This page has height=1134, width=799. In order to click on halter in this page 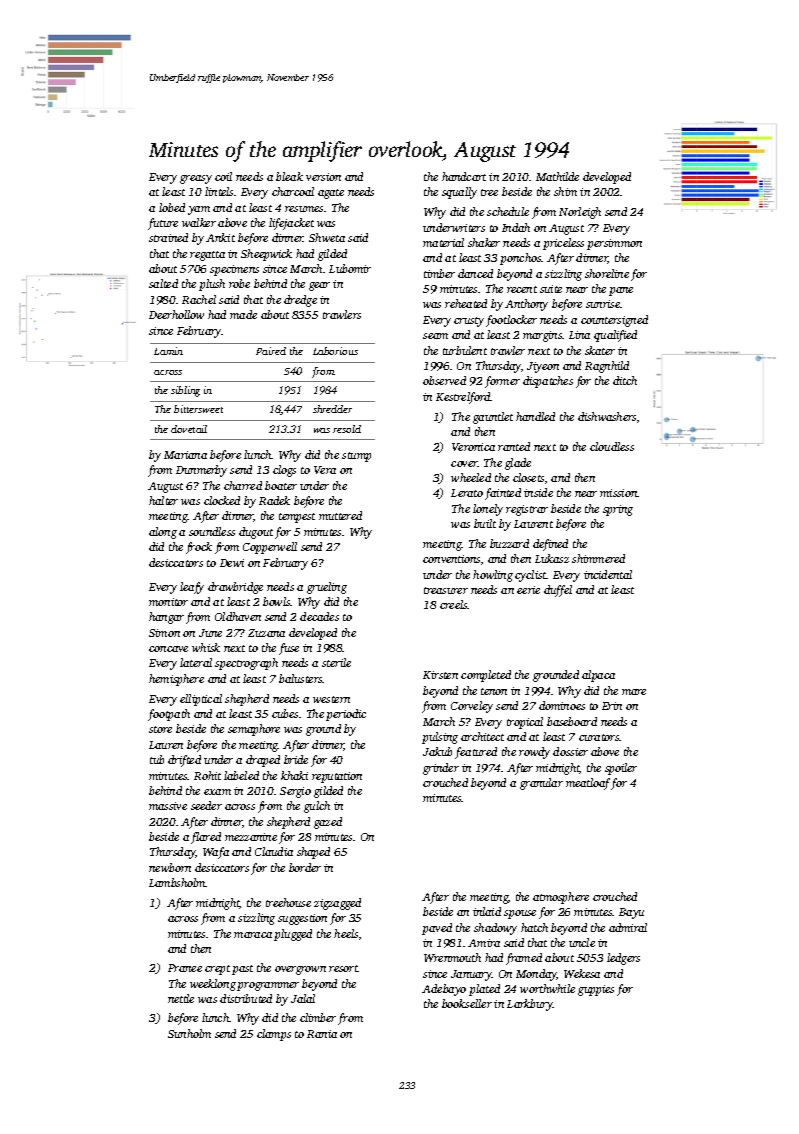, I will do `click(163, 500)`.
